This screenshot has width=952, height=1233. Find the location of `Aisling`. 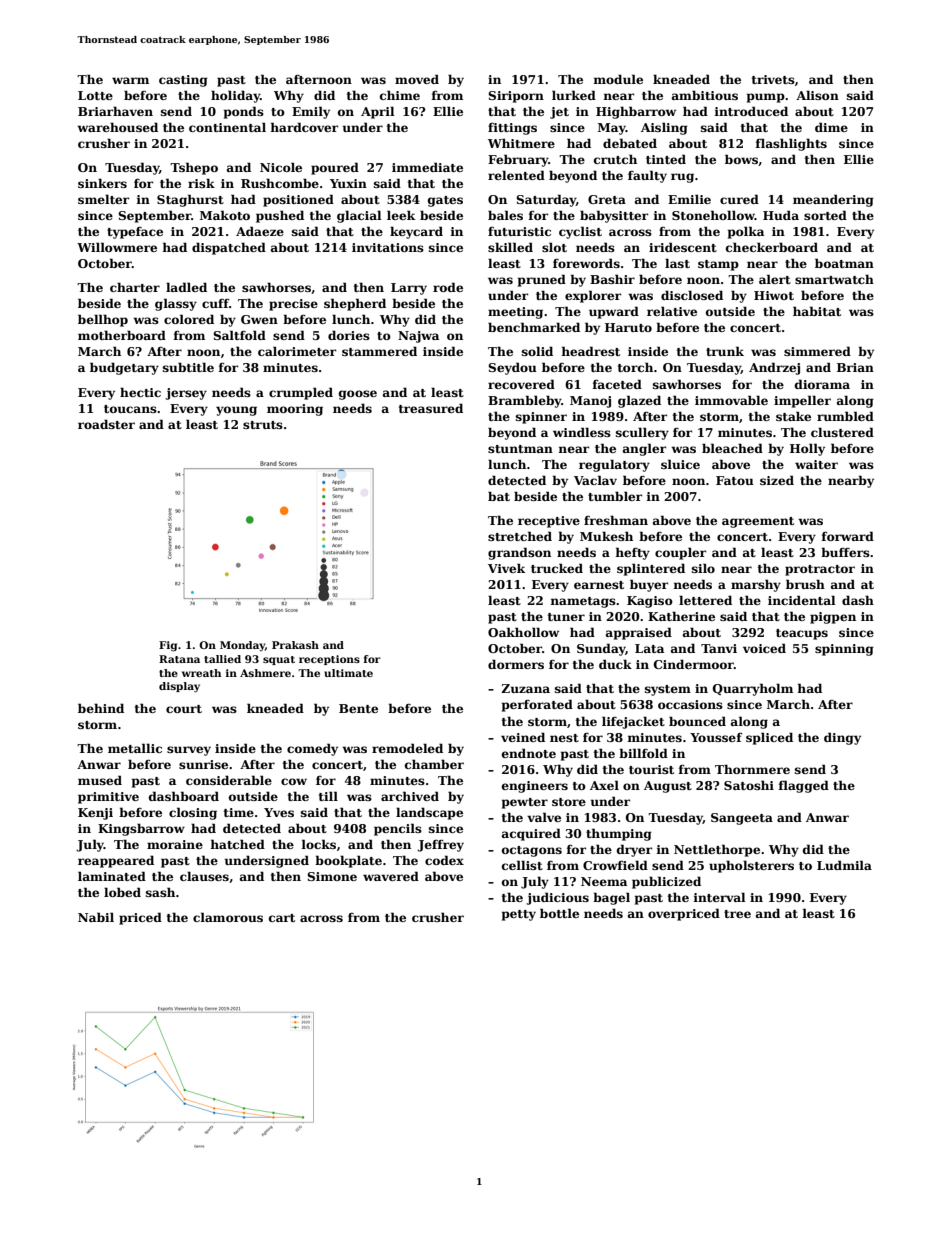

Aisling is located at coordinates (664, 128).
